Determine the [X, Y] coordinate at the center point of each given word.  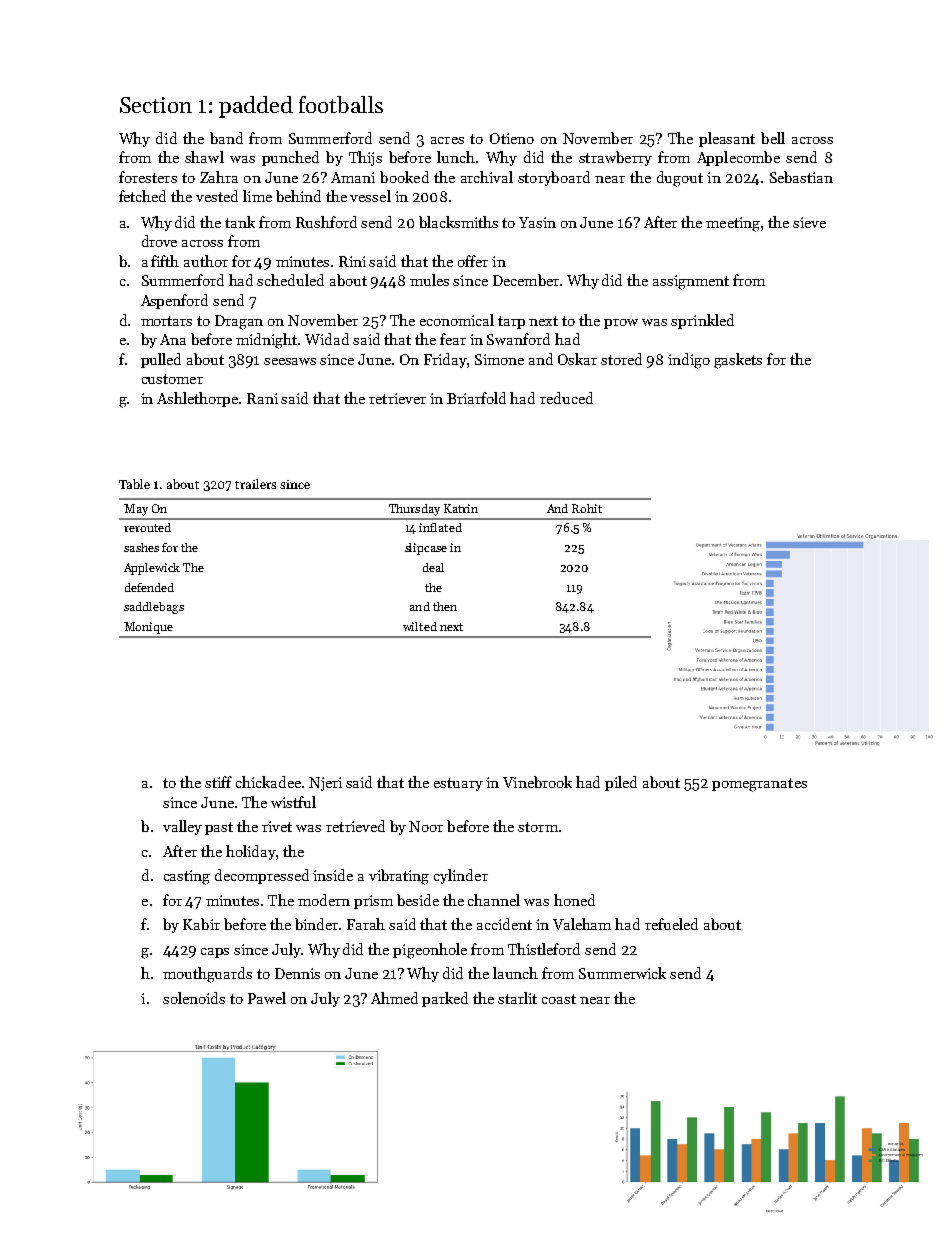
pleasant [727, 139]
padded [256, 107]
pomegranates [759, 785]
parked [445, 999]
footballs [341, 104]
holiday [251, 852]
